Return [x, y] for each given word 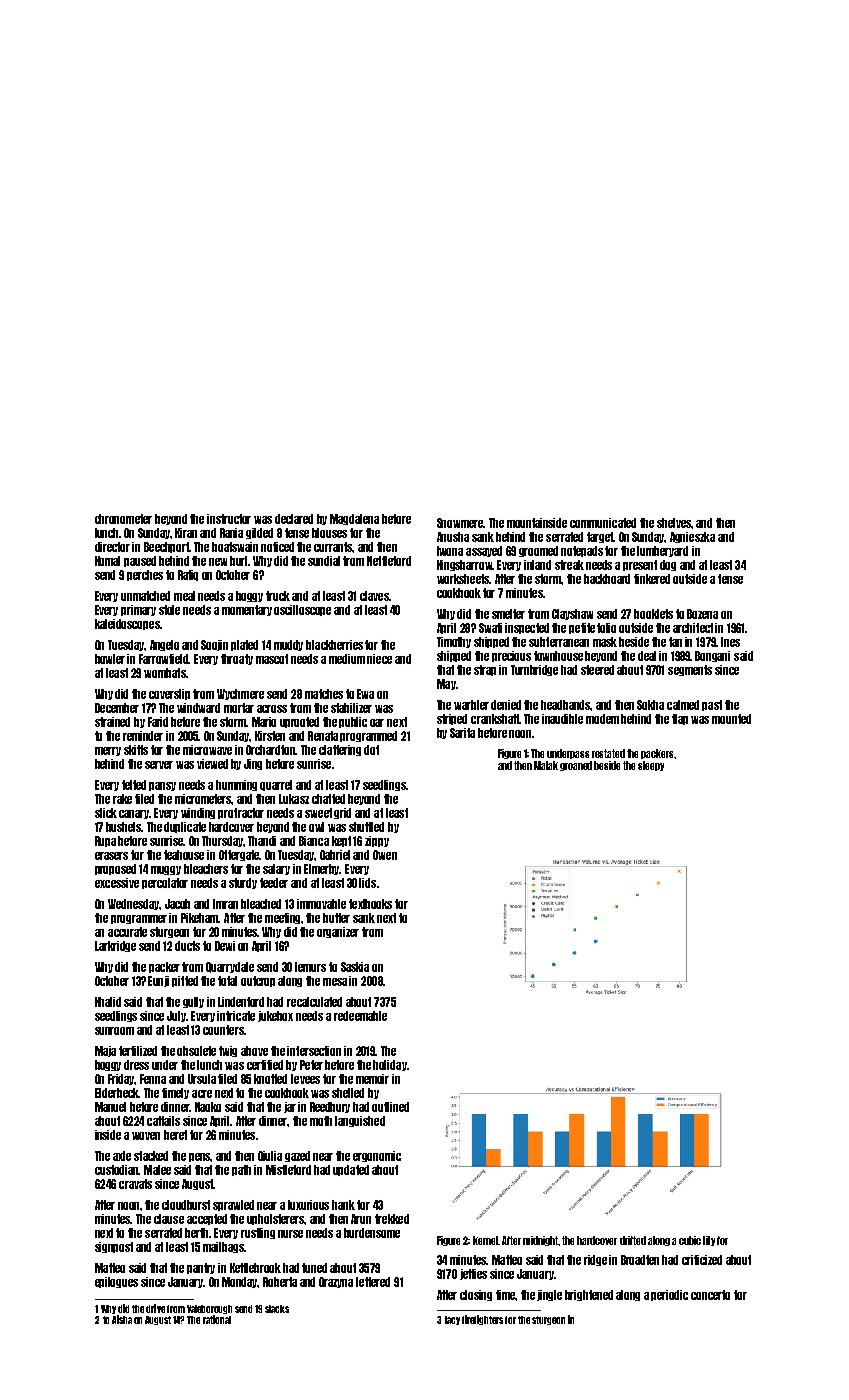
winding [198, 813]
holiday [390, 1065]
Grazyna [336, 1282]
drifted [633, 1240]
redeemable [360, 1016]
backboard [607, 579]
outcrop [258, 981]
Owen [385, 855]
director [112, 547]
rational [217, 1319]
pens [200, 1157]
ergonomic [377, 1156]
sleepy [651, 766]
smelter [508, 614]
